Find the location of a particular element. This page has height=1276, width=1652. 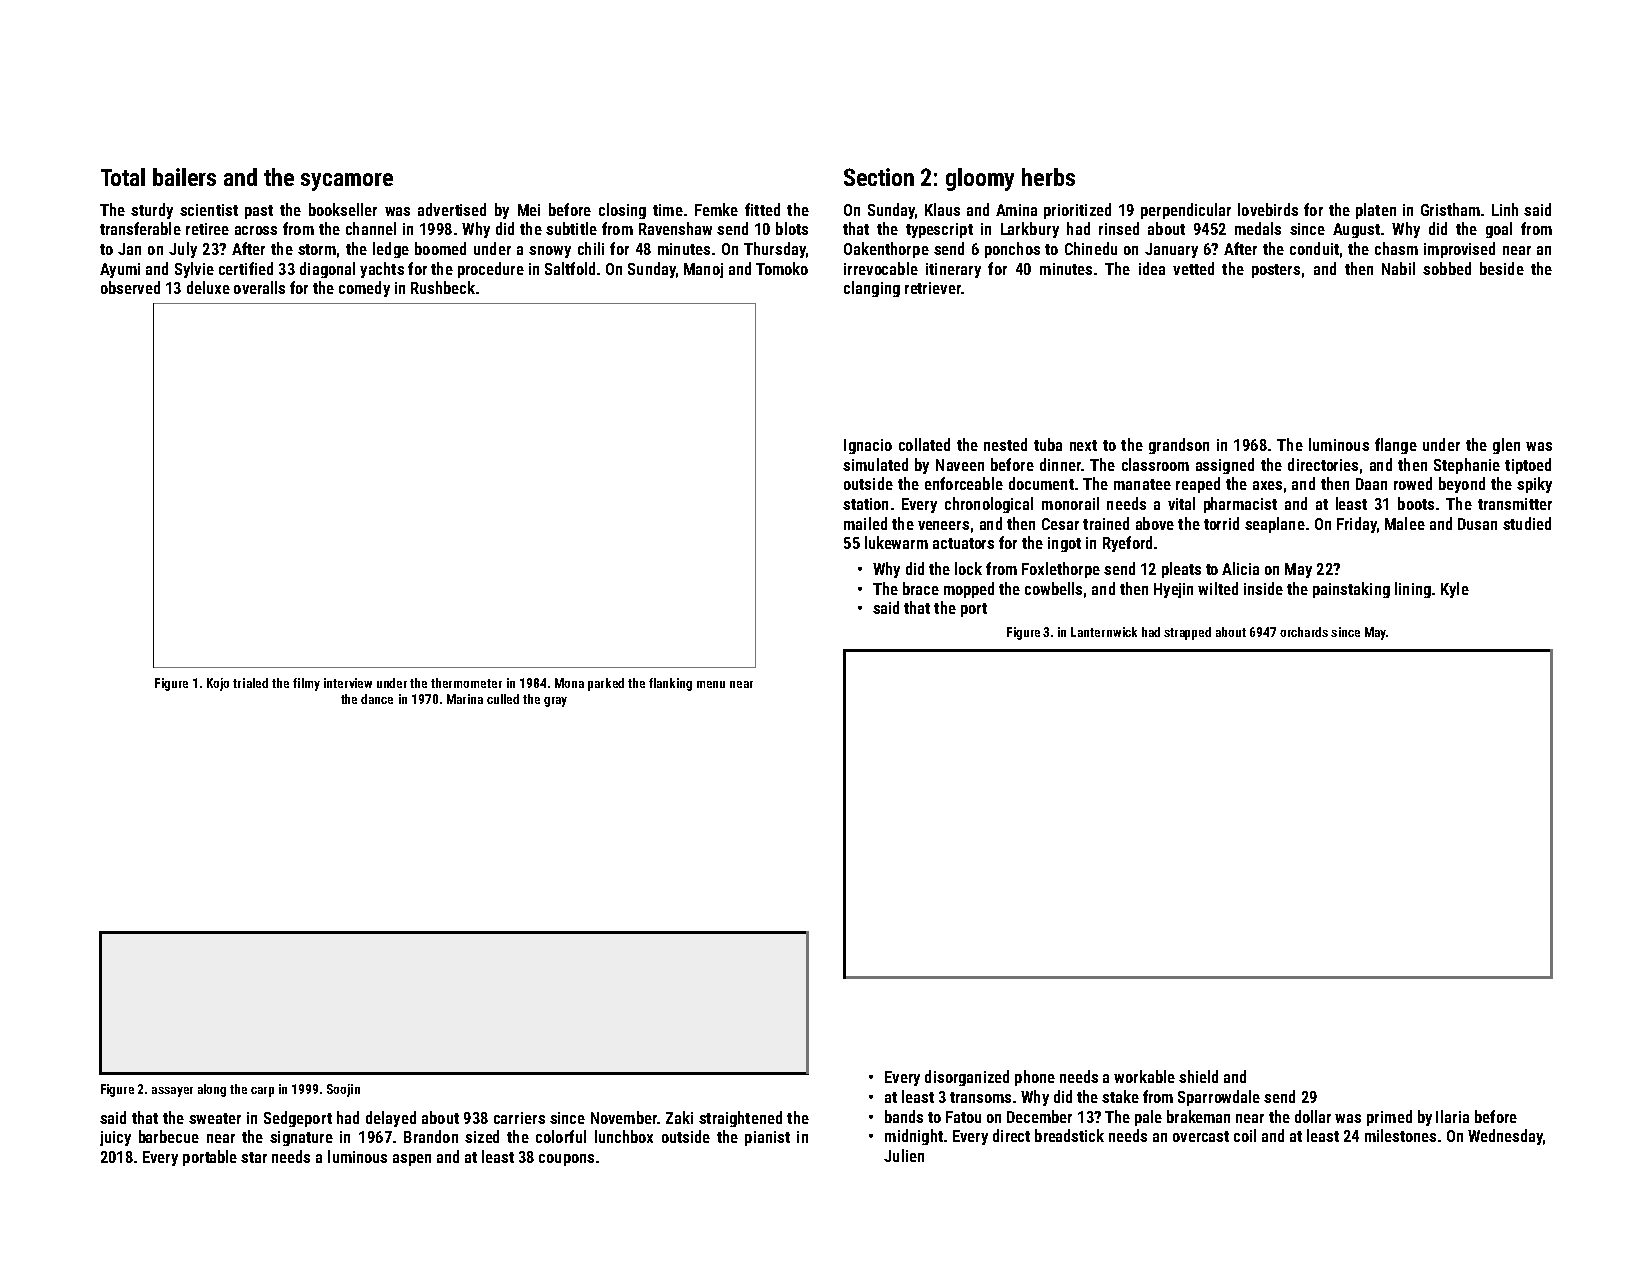

Wednesday is located at coordinates (1505, 1137).
